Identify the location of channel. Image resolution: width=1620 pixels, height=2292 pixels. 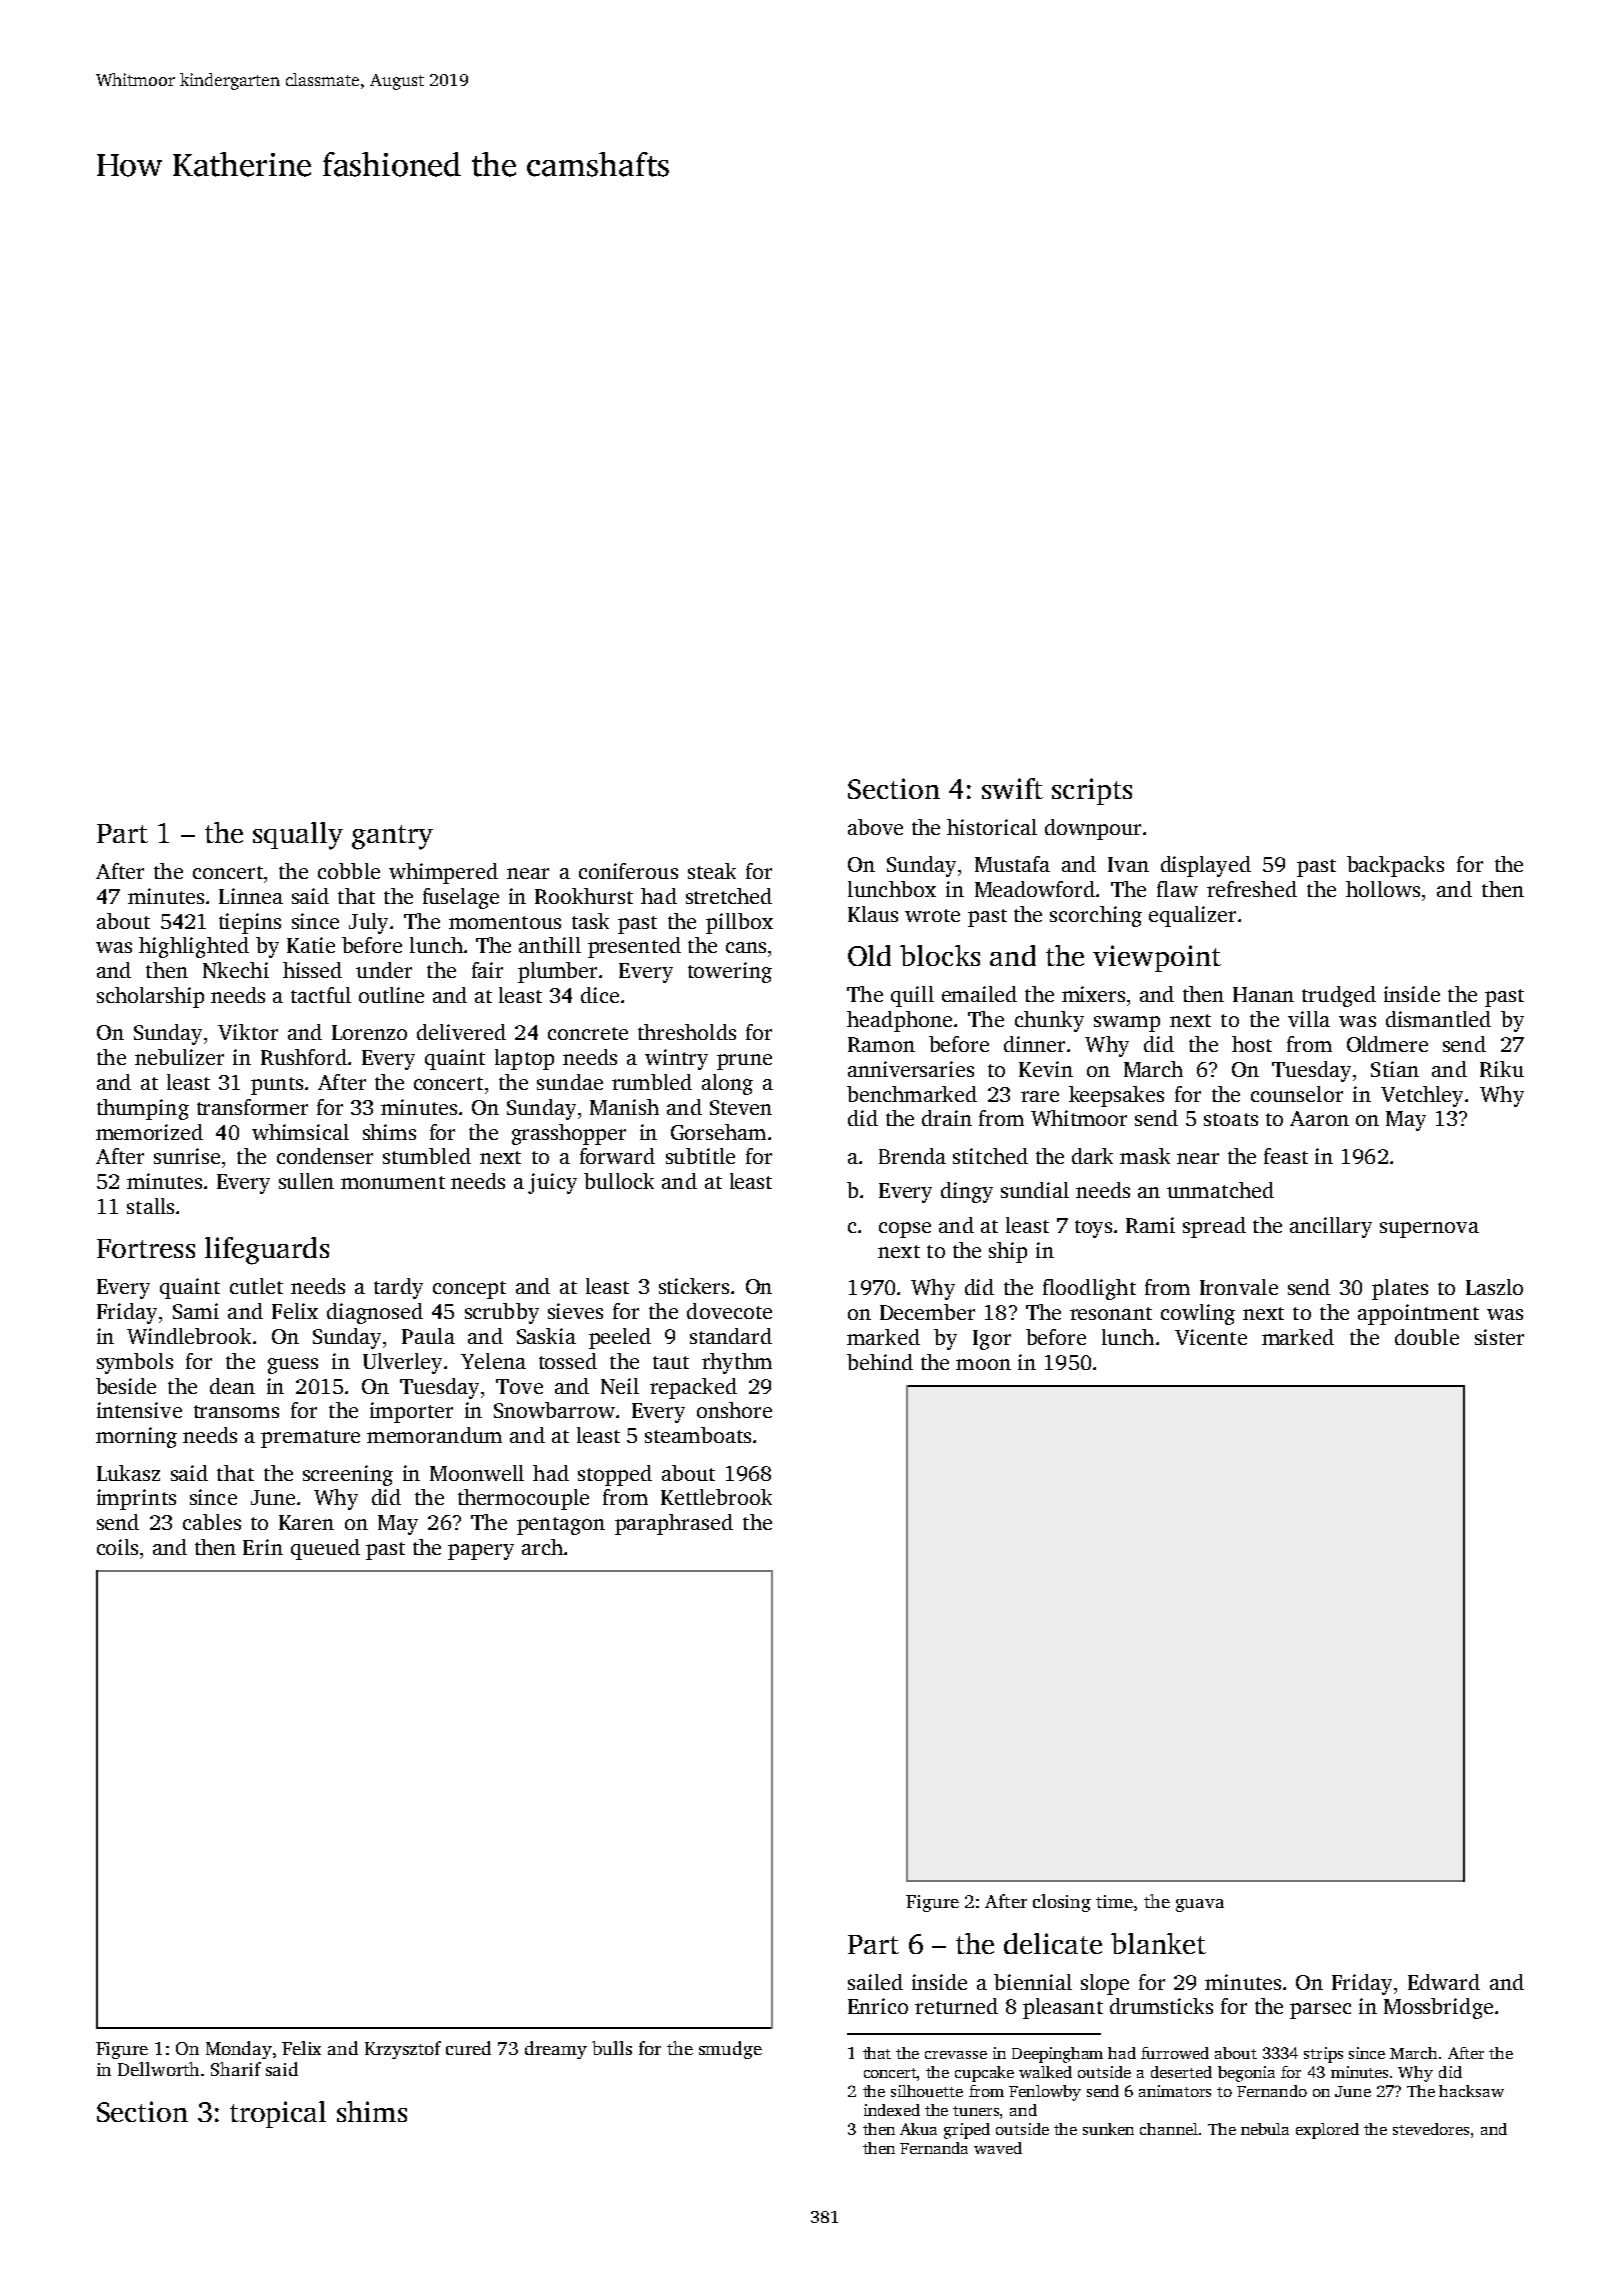
(1169, 2129).
